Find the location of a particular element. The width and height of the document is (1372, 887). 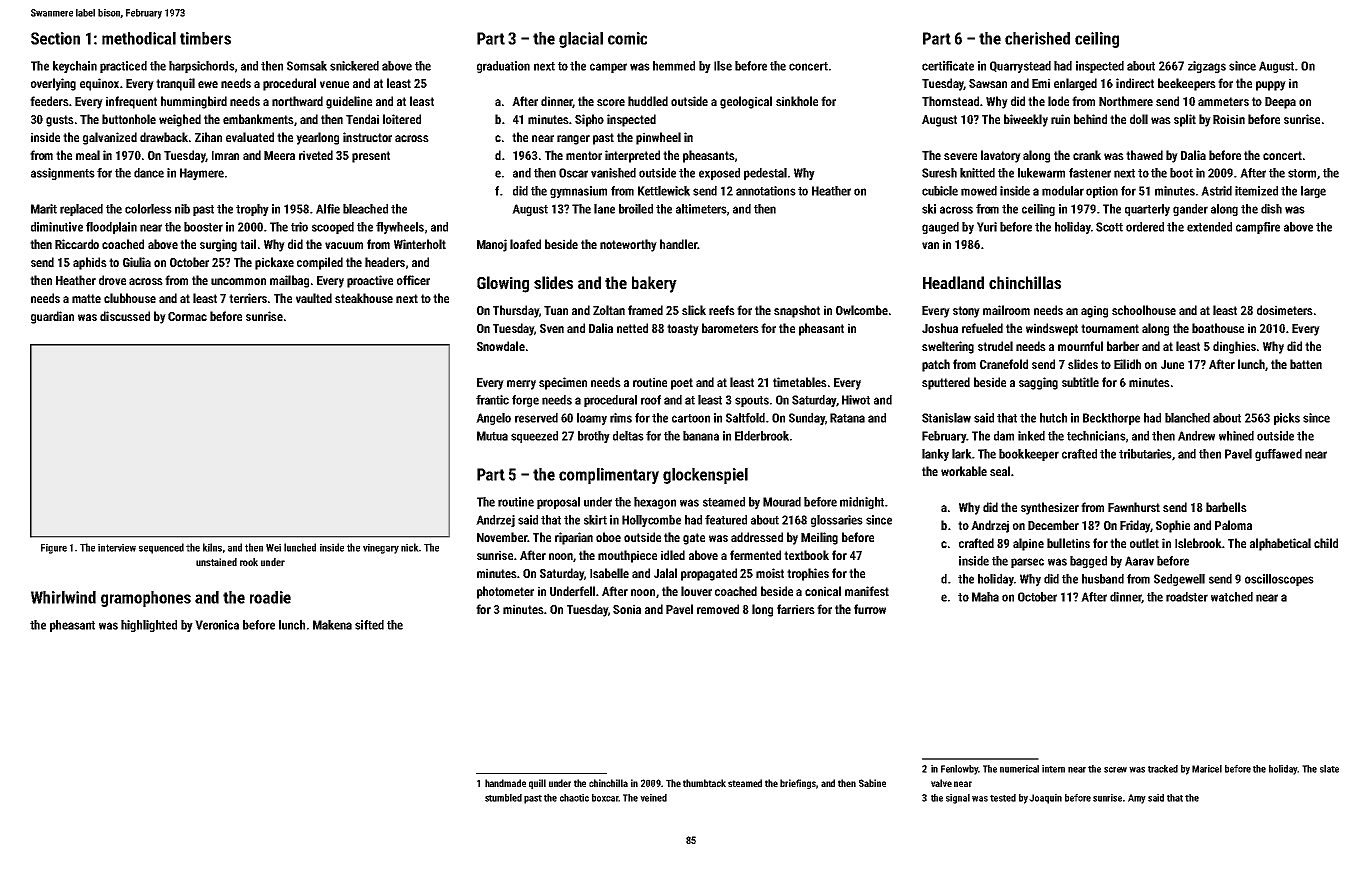

handmade is located at coordinates (505, 783).
